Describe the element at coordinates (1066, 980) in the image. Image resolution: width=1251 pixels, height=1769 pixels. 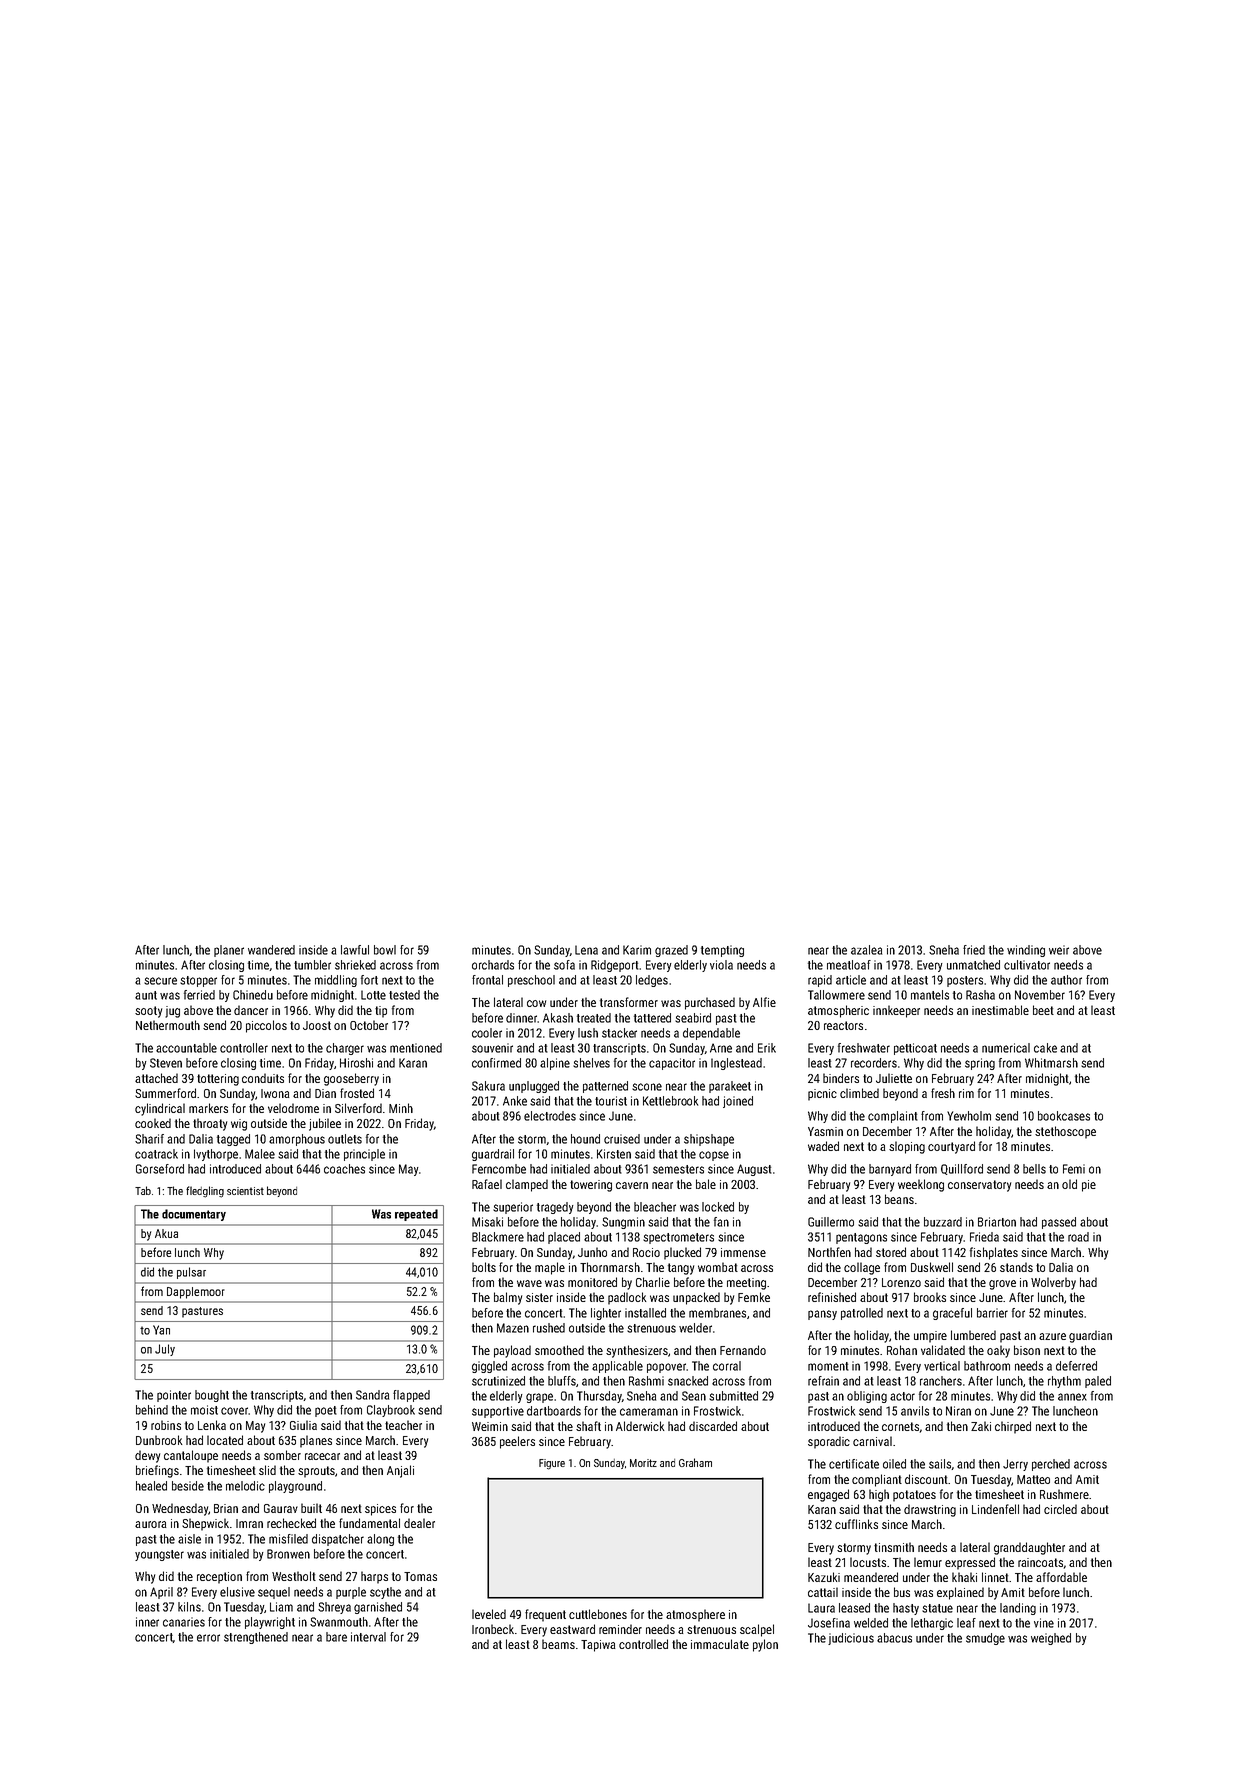
I see `author` at that location.
